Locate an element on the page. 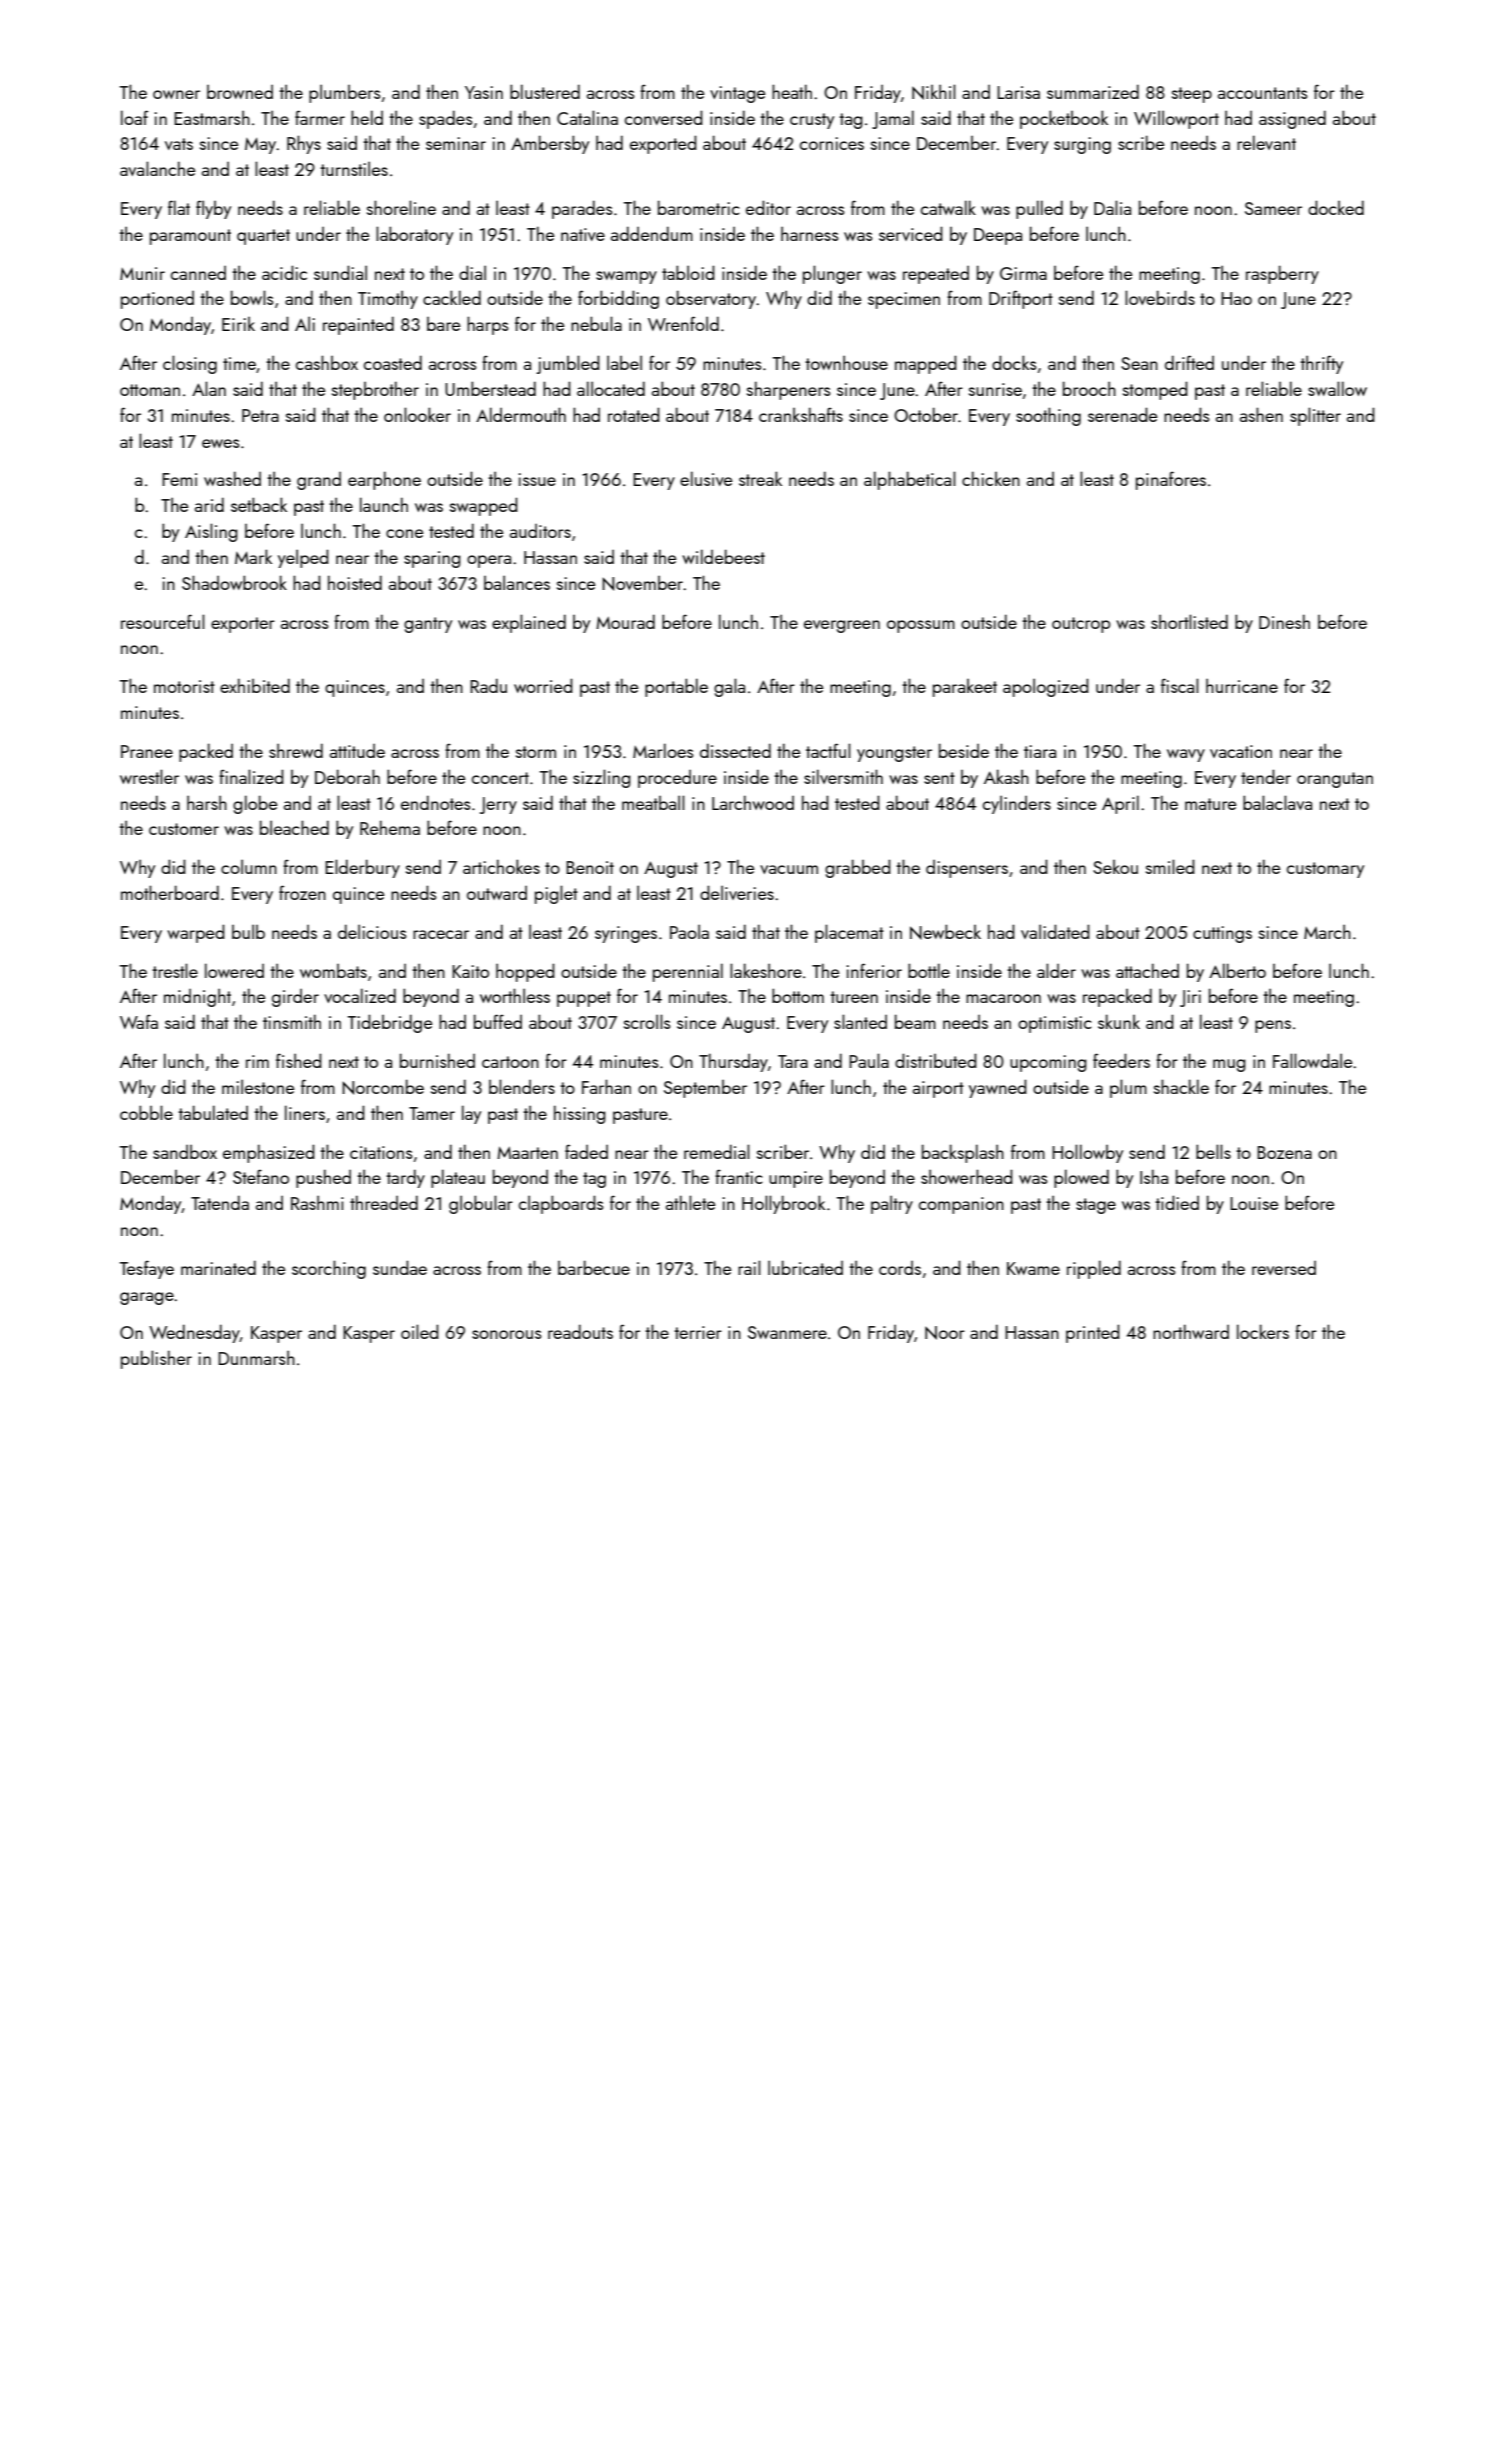  October is located at coordinates (926, 414).
